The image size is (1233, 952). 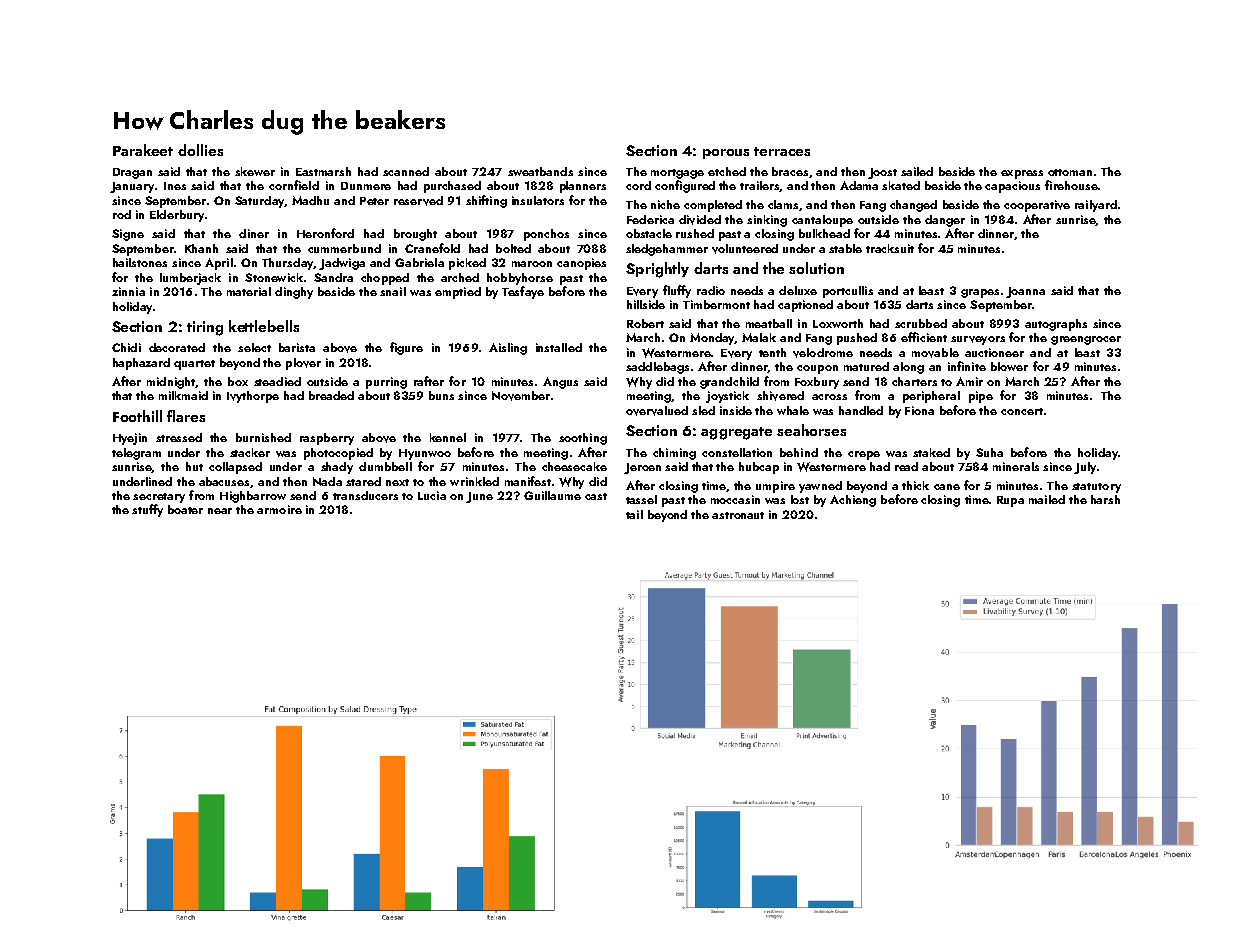 I want to click on matured, so click(x=866, y=366).
